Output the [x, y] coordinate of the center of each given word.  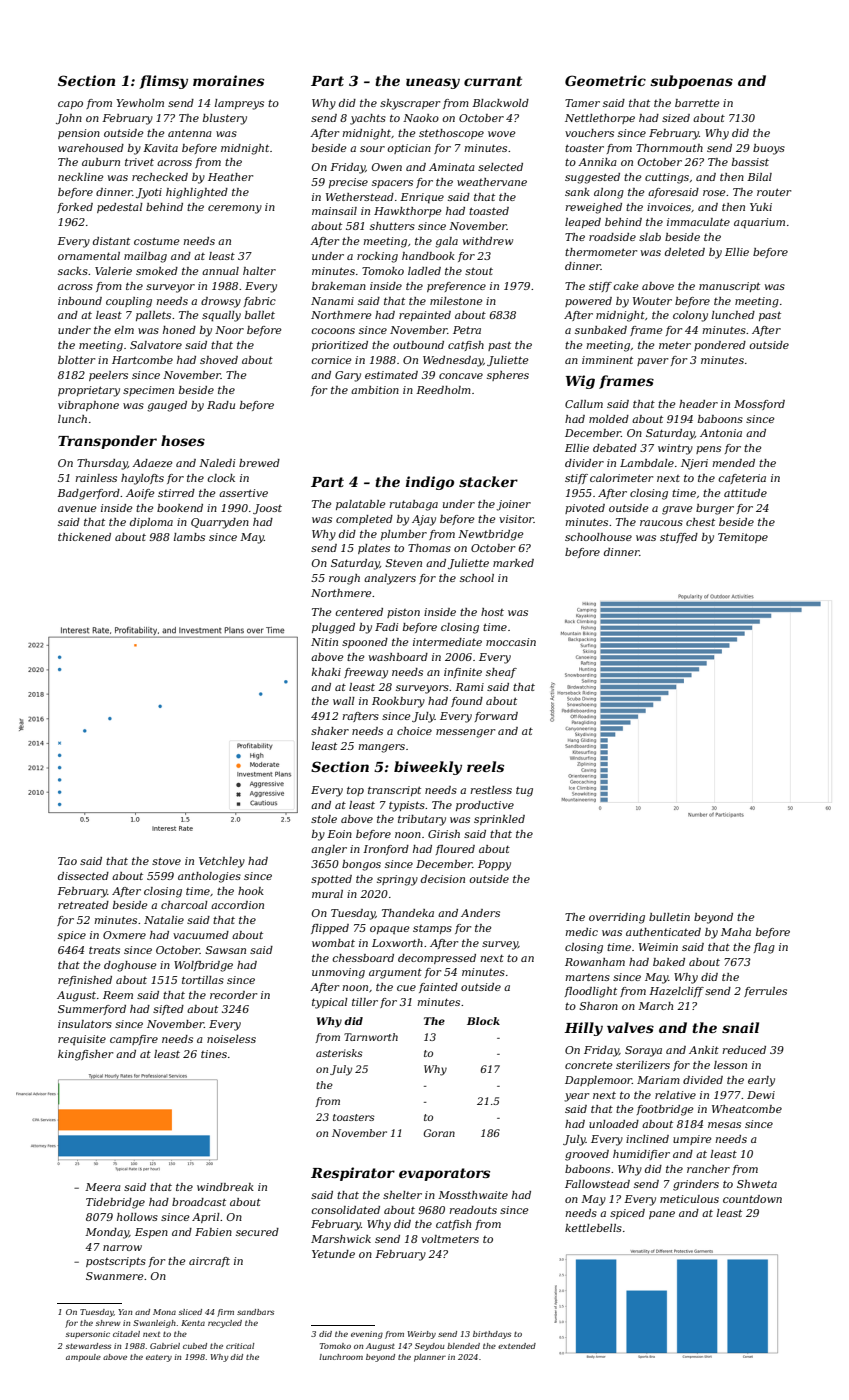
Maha [736, 932]
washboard [398, 657]
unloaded [614, 1124]
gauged [167, 406]
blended [463, 1346]
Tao [67, 861]
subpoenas [691, 82]
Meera [102, 1187]
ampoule [83, 1358]
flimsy [163, 82]
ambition [375, 390]
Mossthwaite [473, 1195]
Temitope [743, 538]
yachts [368, 119]
